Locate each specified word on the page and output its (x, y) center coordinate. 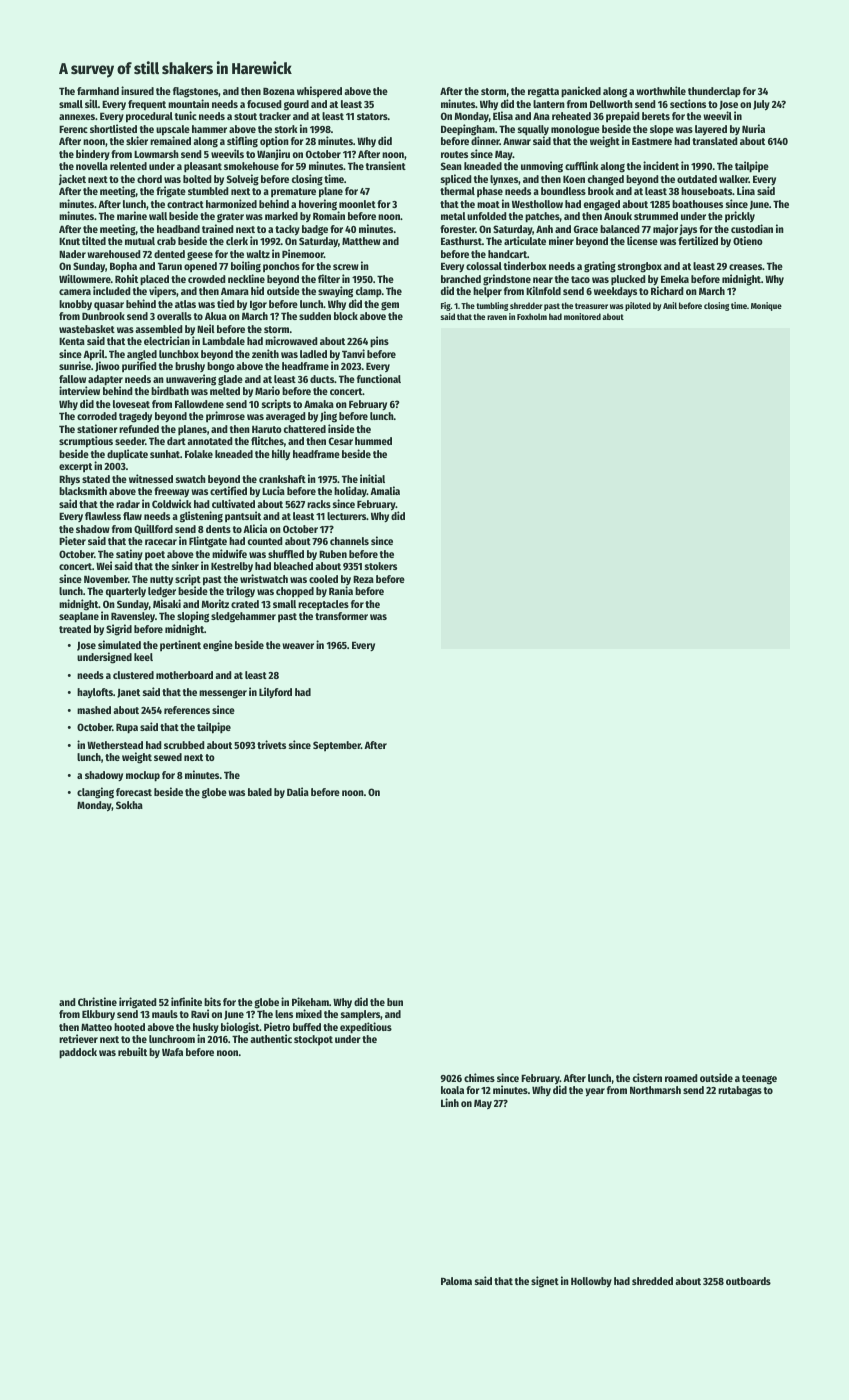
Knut (69, 241)
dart (176, 441)
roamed (681, 1078)
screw (346, 267)
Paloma (456, 1281)
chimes (479, 1077)
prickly (740, 216)
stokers (381, 566)
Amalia (385, 490)
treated (75, 629)
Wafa (172, 1052)
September (337, 746)
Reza (363, 579)
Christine (97, 1001)
